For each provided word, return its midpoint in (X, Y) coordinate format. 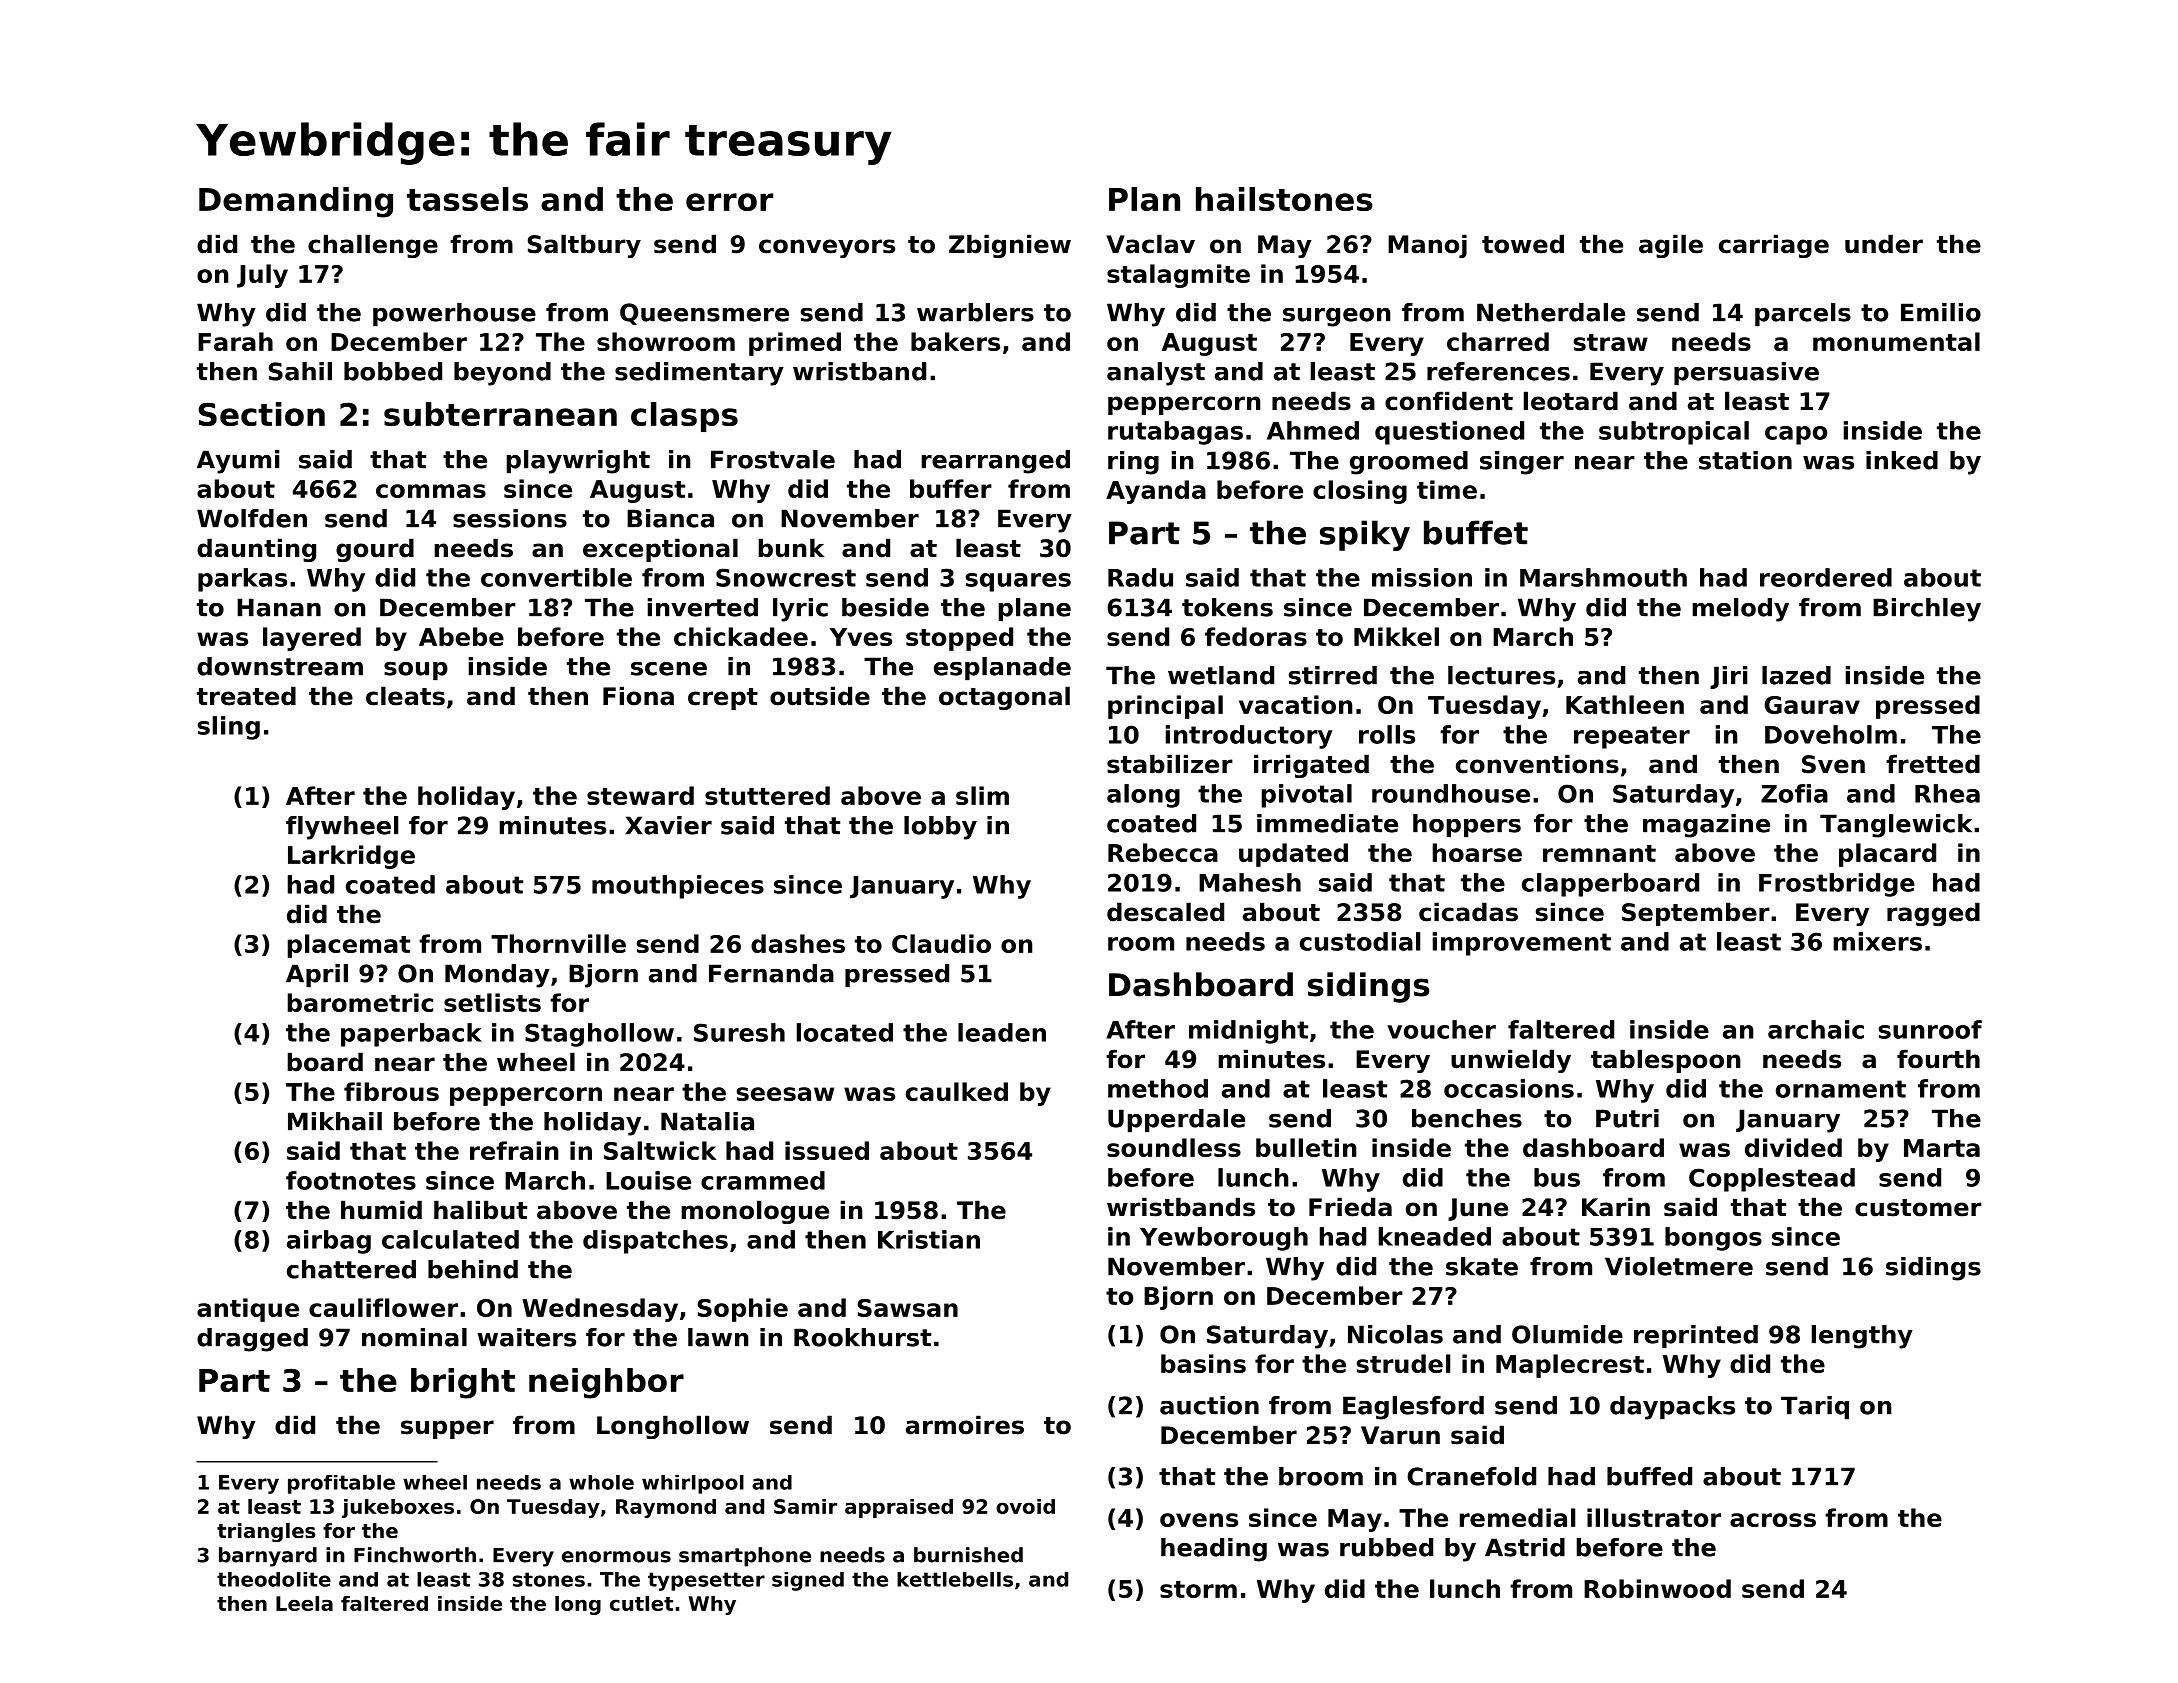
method (1158, 1088)
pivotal (1307, 796)
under (1884, 244)
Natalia (707, 1121)
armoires (965, 1425)
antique (248, 1310)
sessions (510, 518)
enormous (616, 1557)
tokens (1227, 607)
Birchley (1927, 610)
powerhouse (454, 315)
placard (1887, 855)
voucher (1441, 1029)
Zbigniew (1010, 246)
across (1773, 1520)
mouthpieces (678, 887)
